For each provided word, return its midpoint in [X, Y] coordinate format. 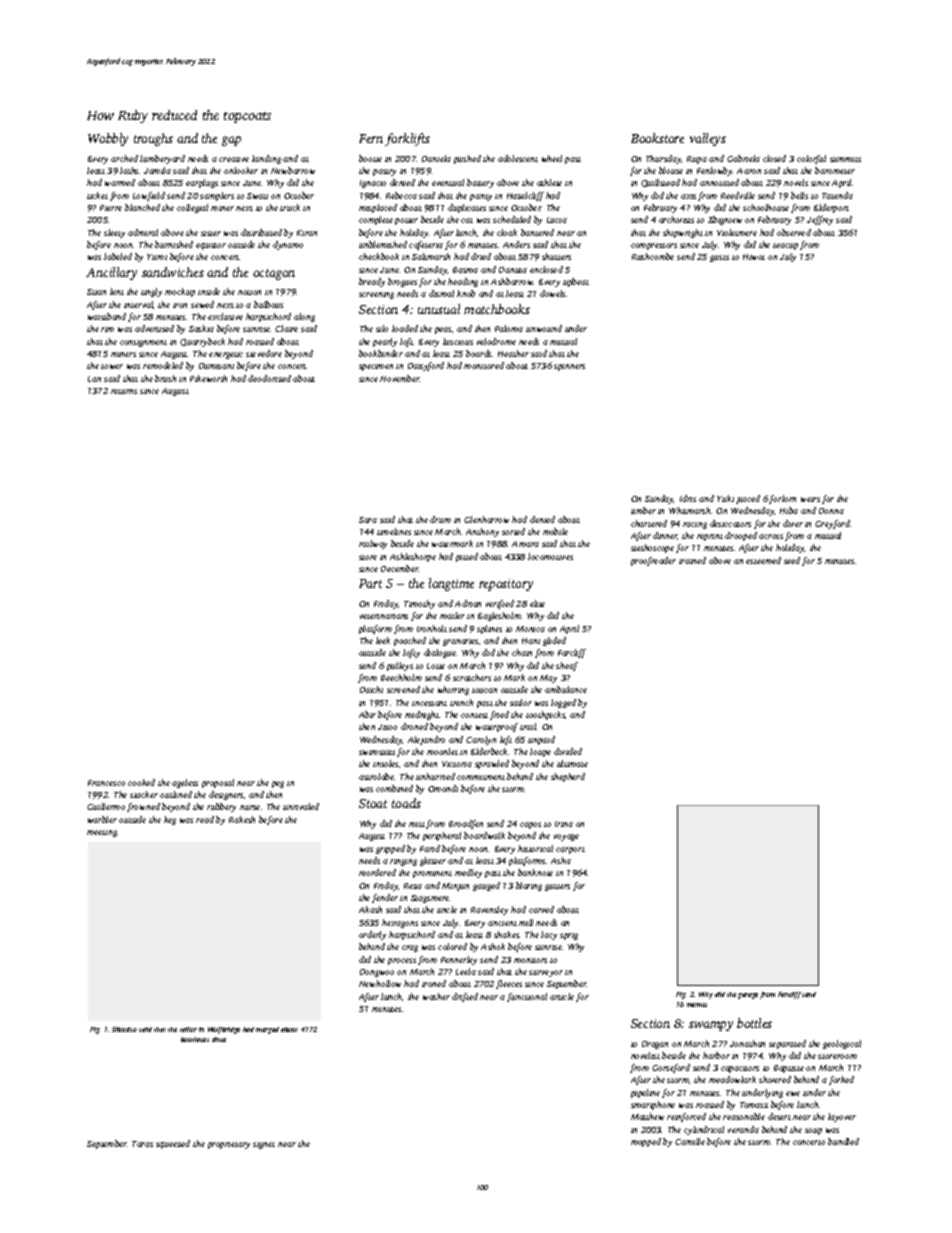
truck [290, 207]
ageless [185, 783]
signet [264, 1145]
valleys [708, 139]
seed [792, 560]
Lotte [436, 666]
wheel [552, 158]
